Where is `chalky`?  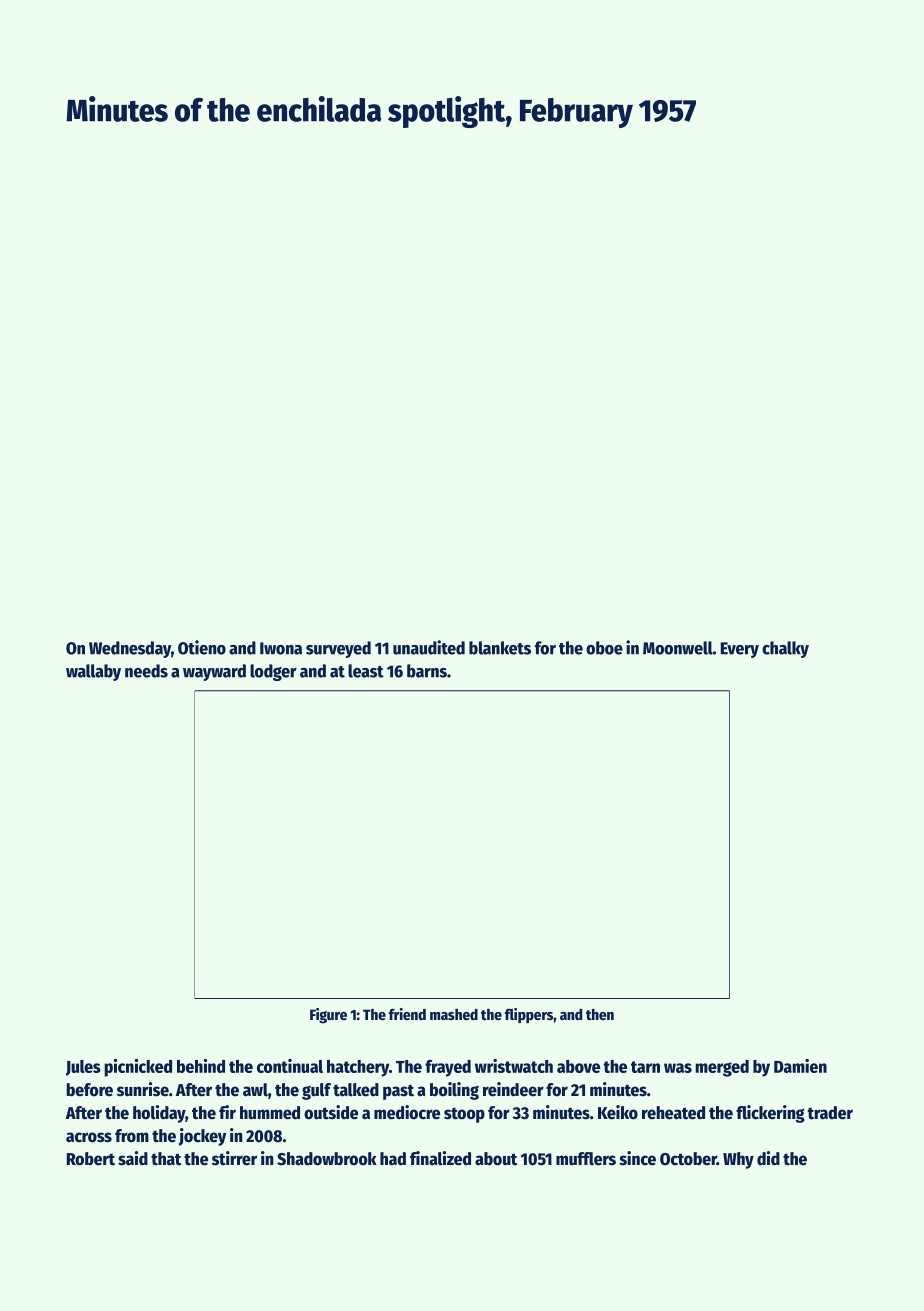
chalky is located at coordinates (785, 649).
